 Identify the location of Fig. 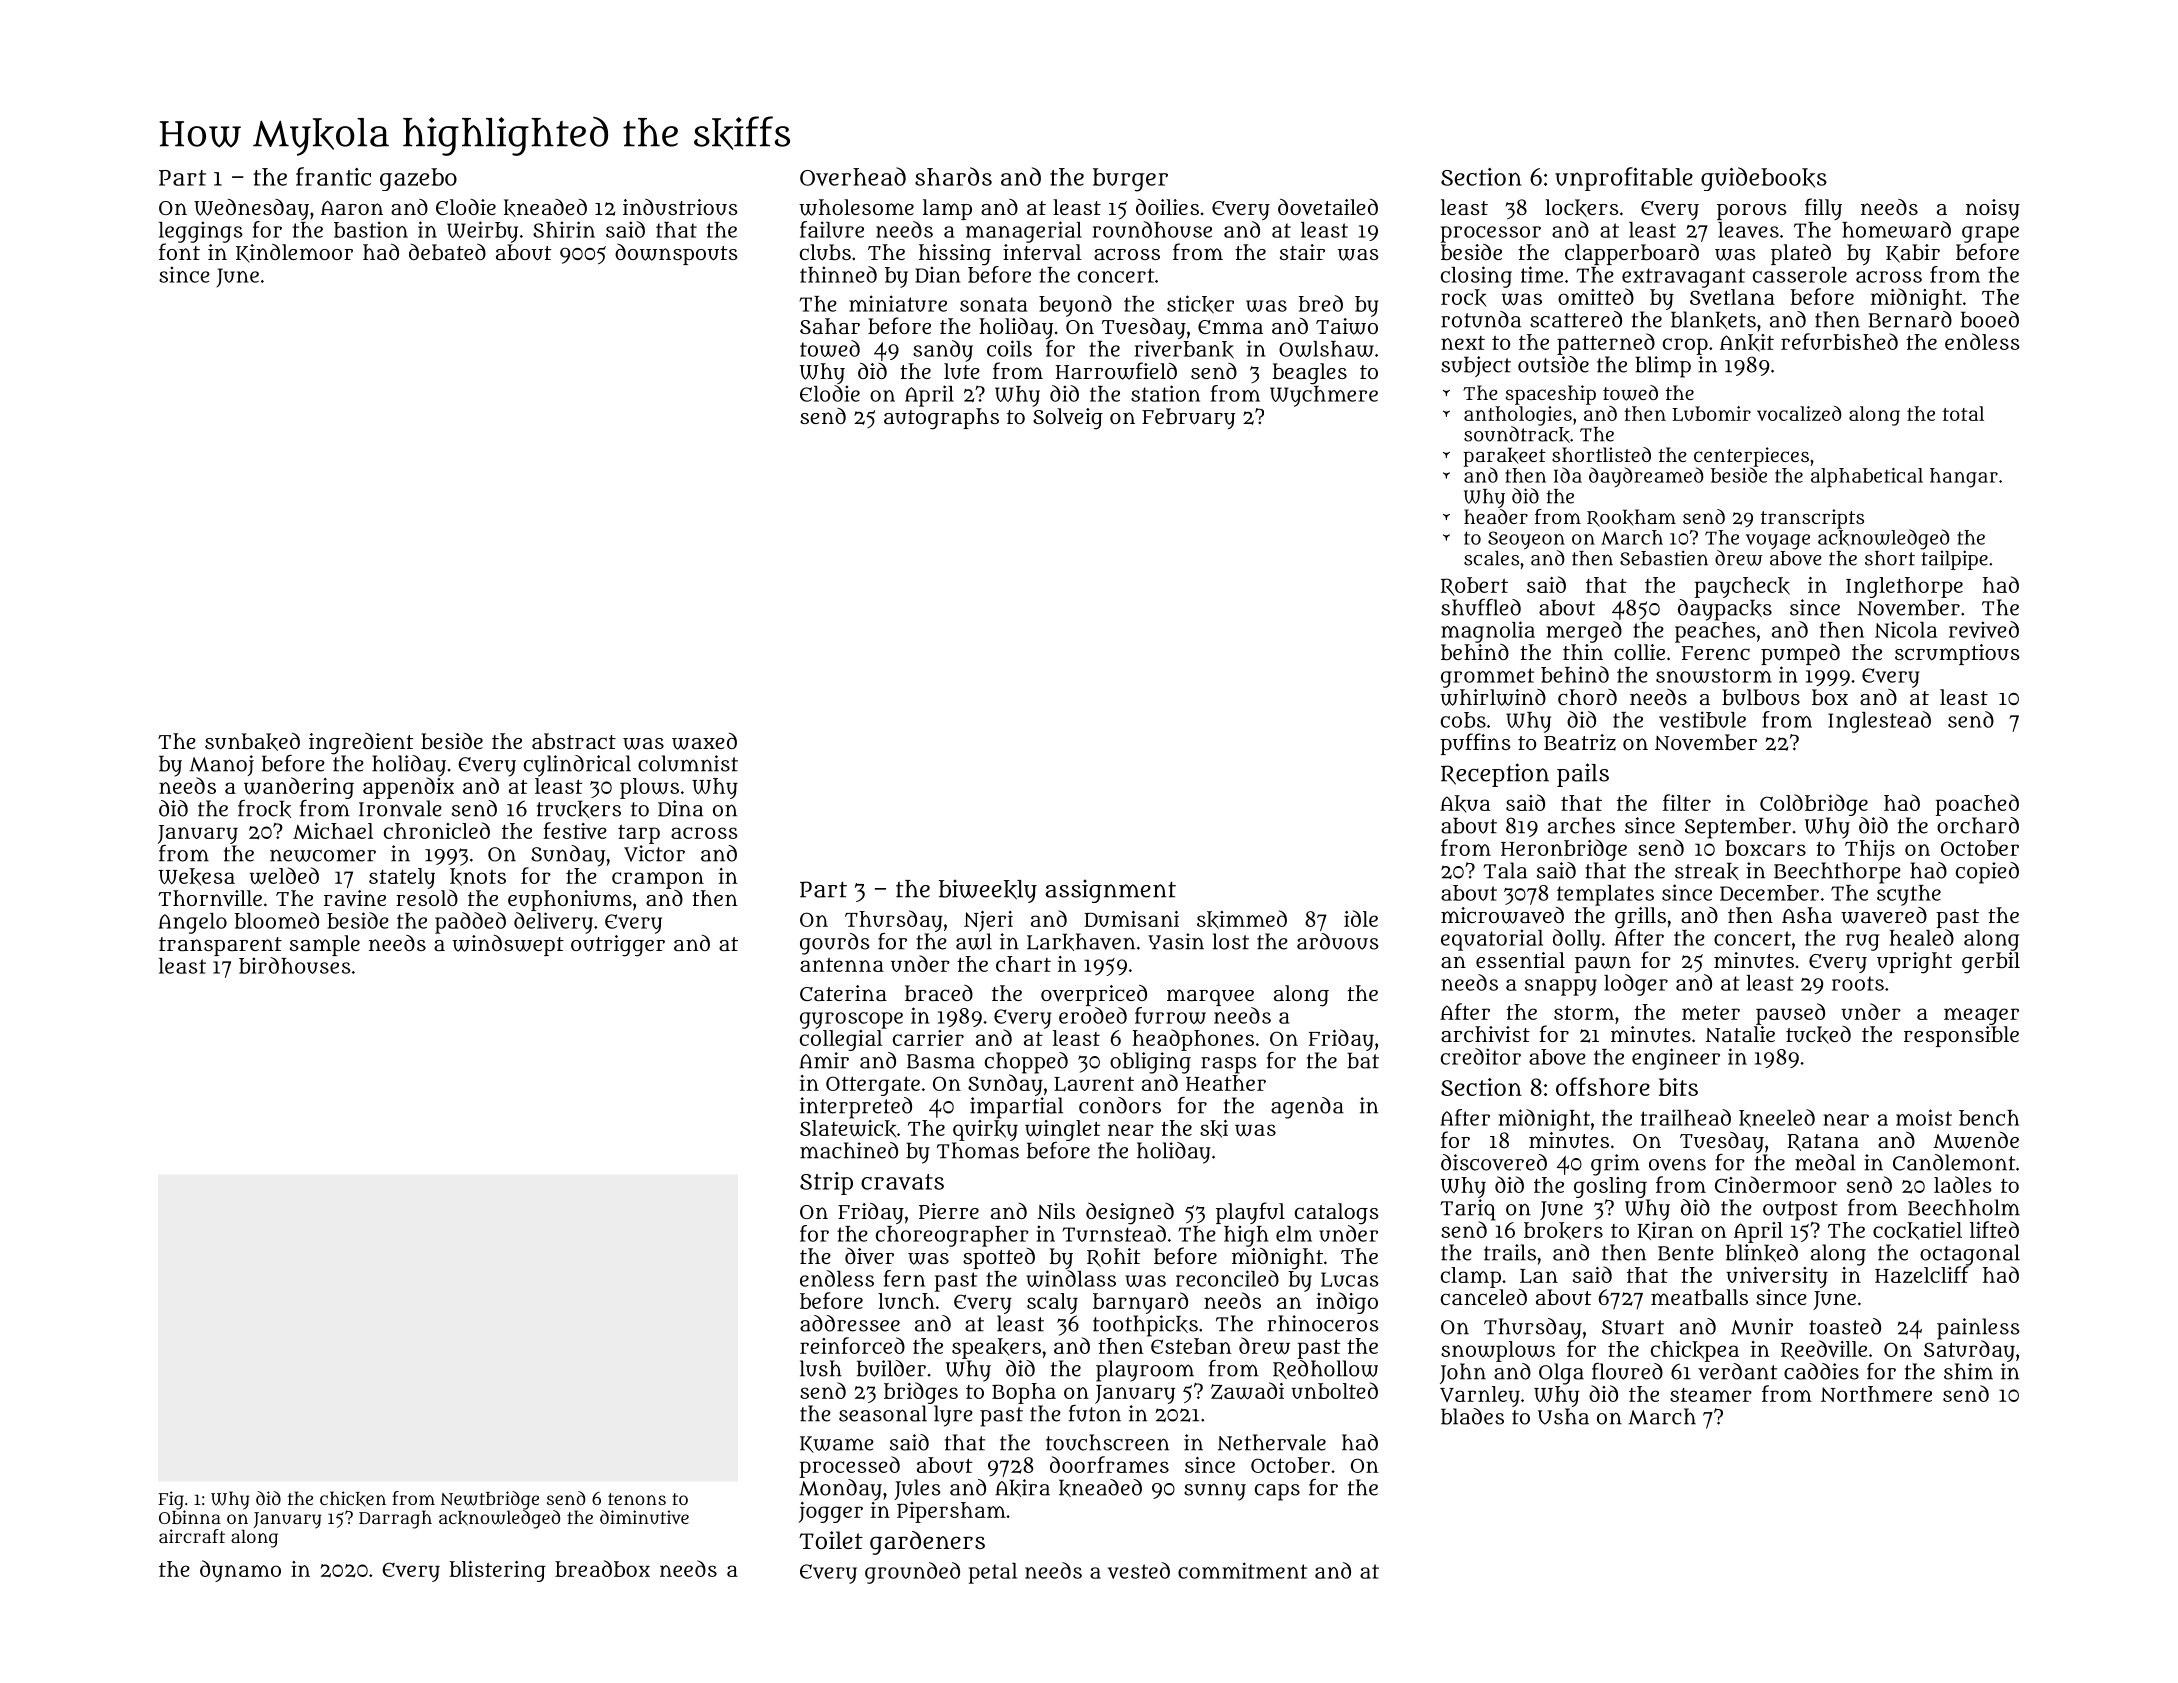
(171, 1500).
